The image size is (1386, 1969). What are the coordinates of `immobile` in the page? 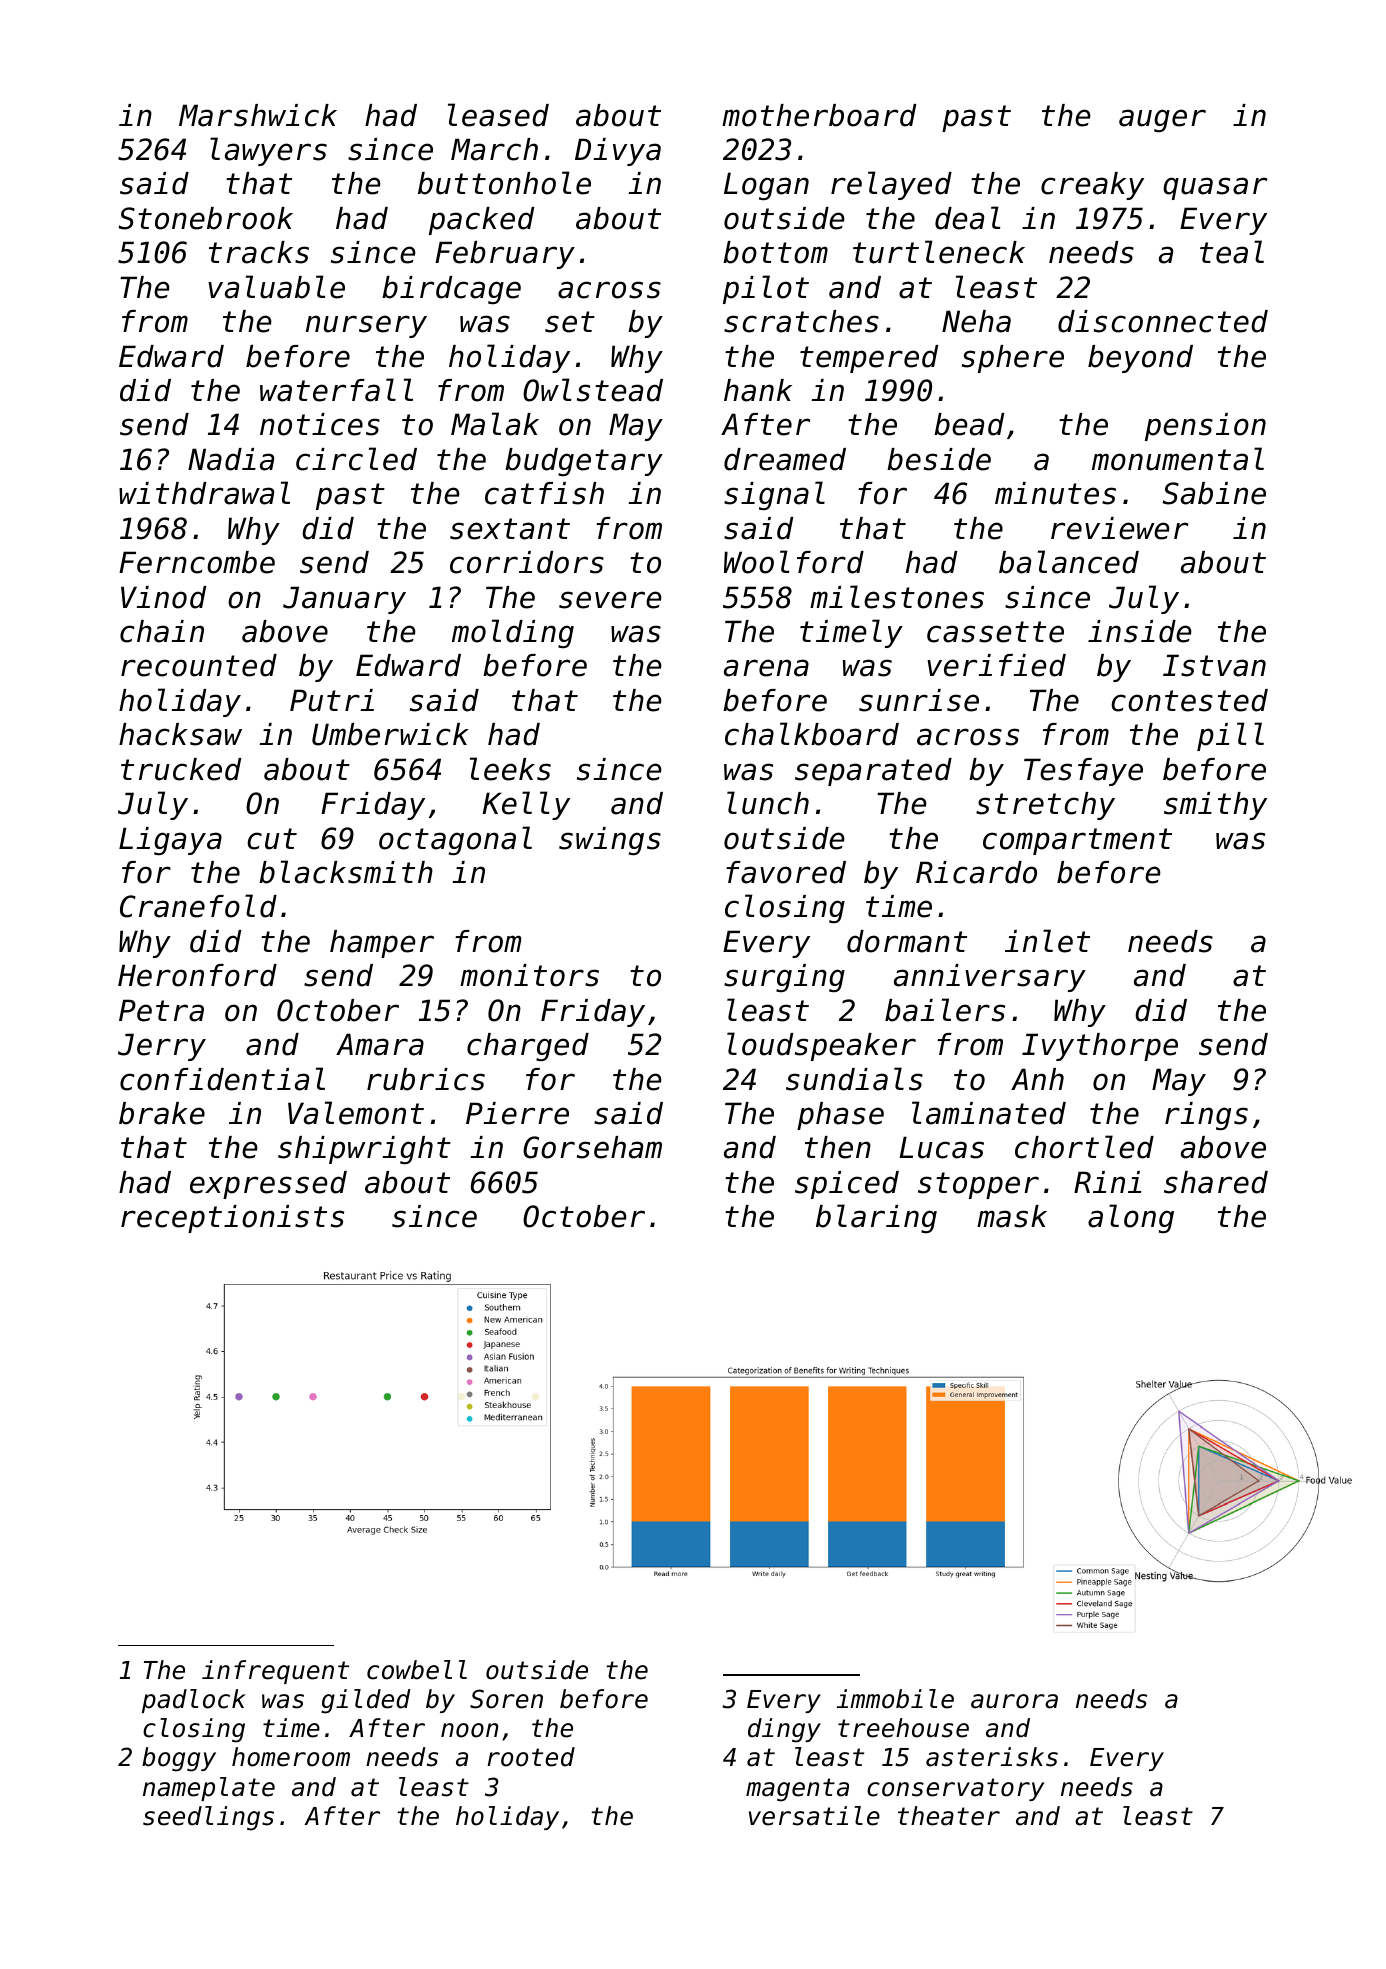 It's located at (895, 1699).
